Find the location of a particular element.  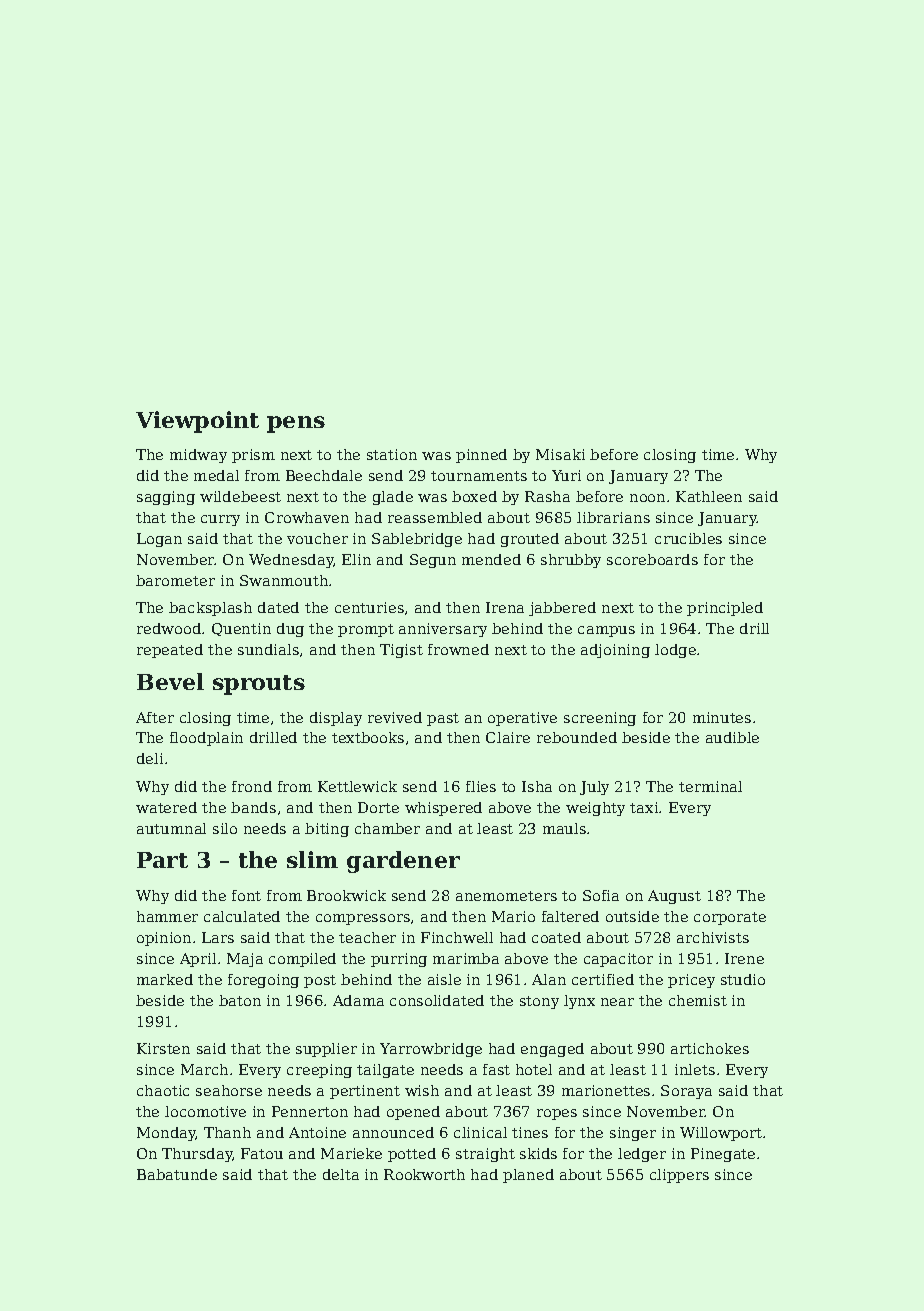

pinned is located at coordinates (481, 456).
